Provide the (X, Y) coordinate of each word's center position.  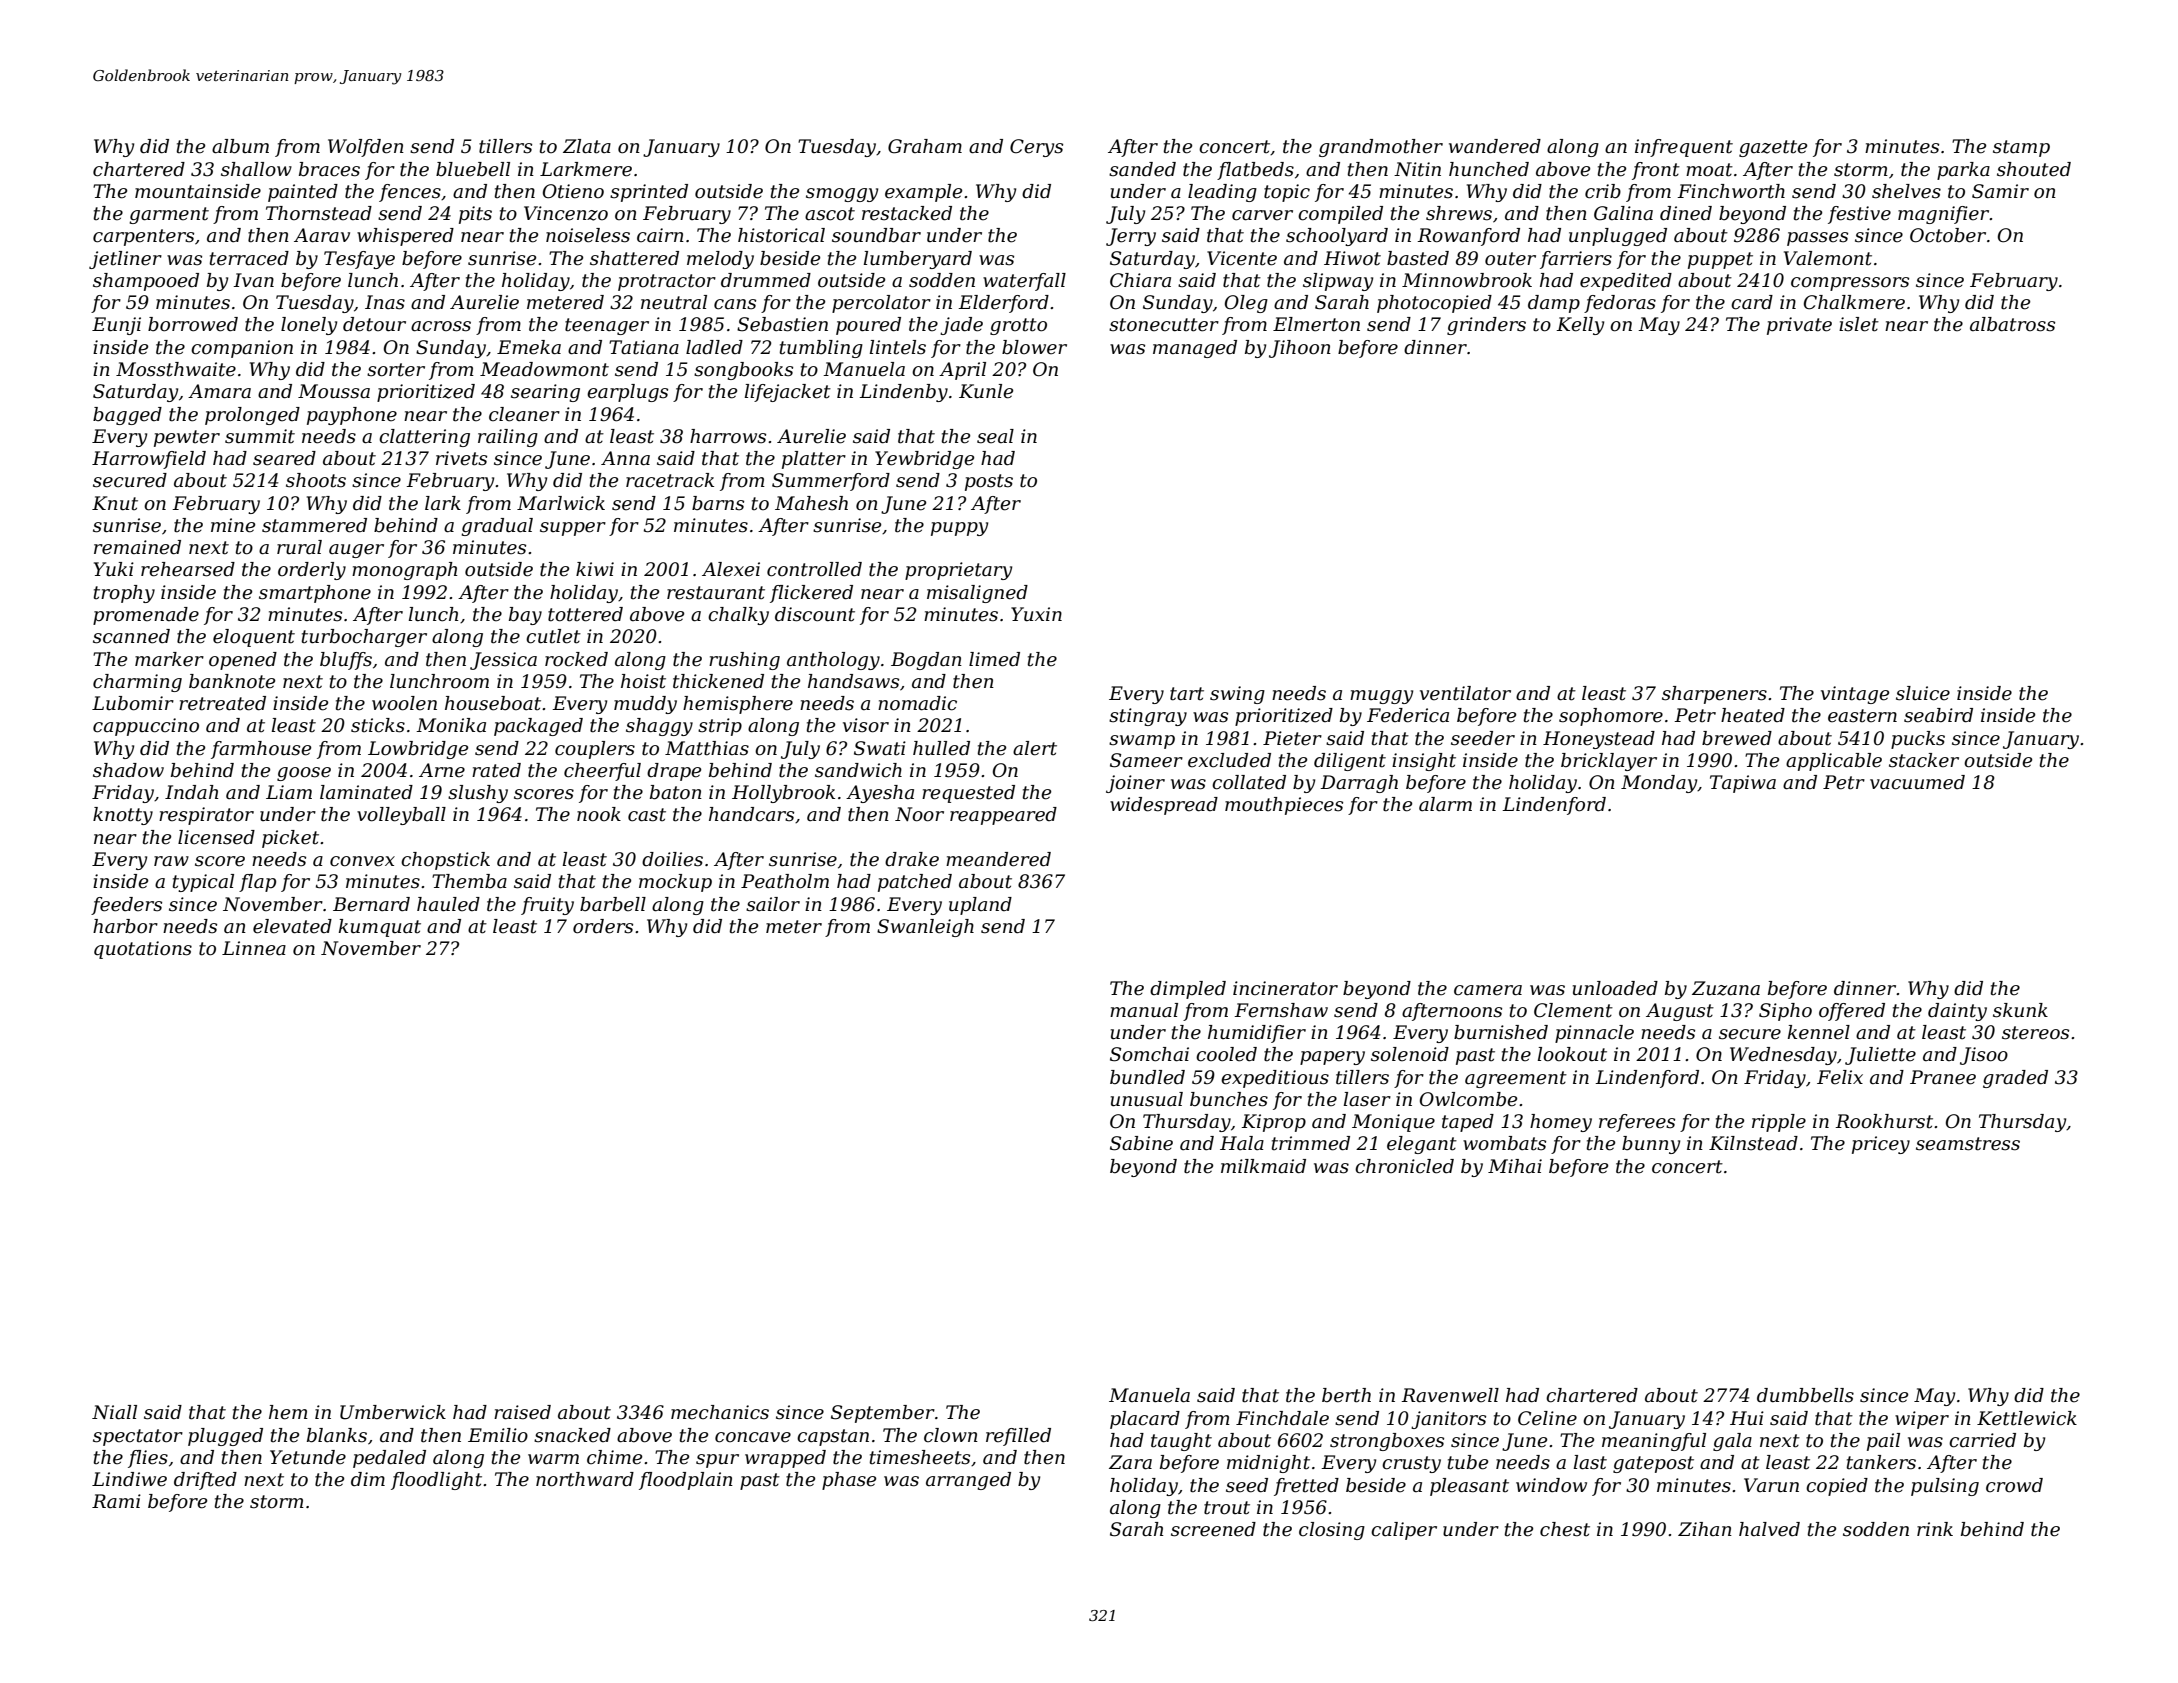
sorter (396, 370)
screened (1213, 1529)
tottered (585, 614)
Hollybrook (783, 794)
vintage (1855, 695)
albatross (2012, 324)
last (1590, 1462)
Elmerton (1316, 324)
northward (585, 1479)
